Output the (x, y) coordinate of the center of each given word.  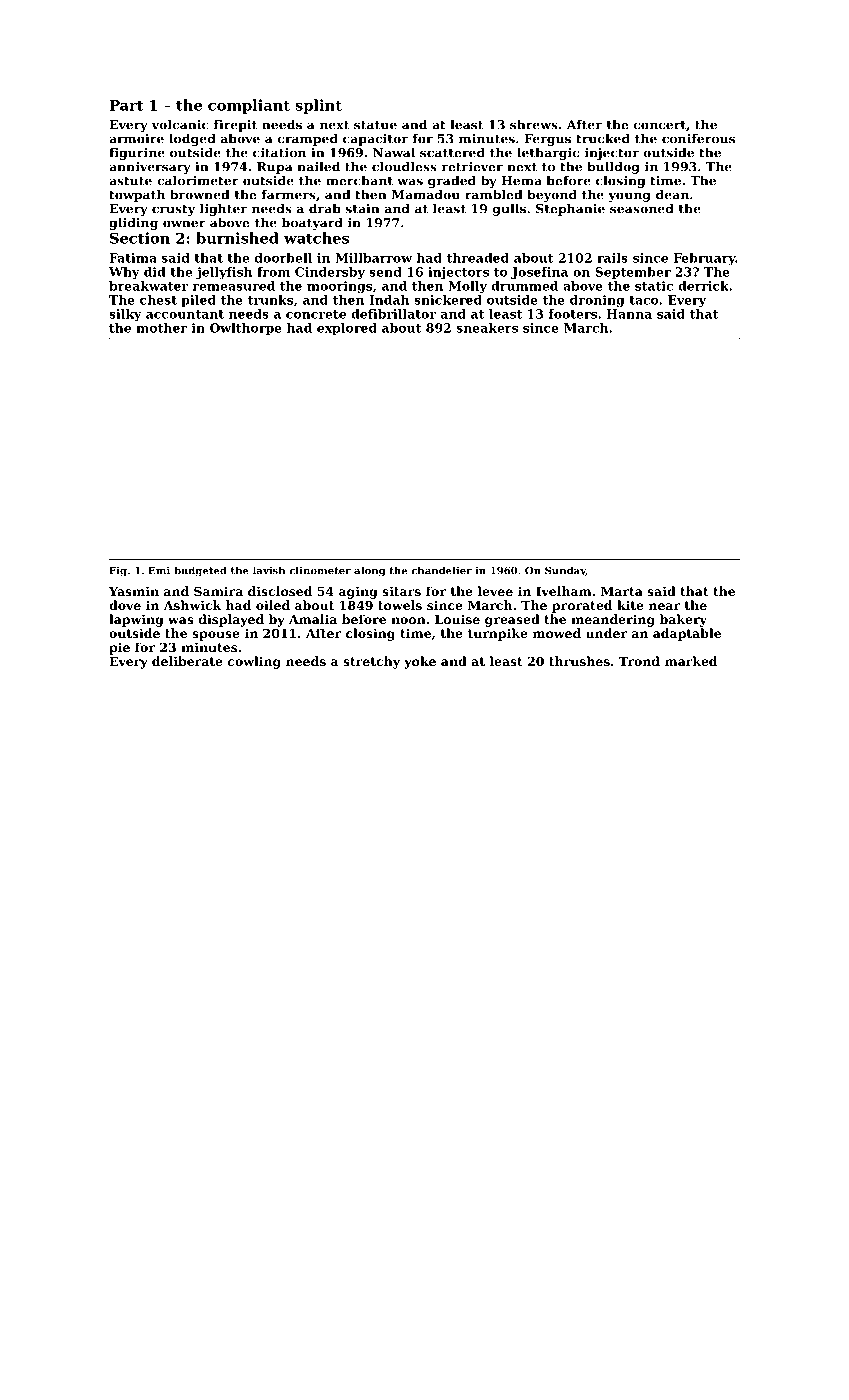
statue (375, 125)
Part (126, 105)
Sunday (565, 571)
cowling (254, 662)
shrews (534, 124)
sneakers (487, 328)
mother (161, 328)
